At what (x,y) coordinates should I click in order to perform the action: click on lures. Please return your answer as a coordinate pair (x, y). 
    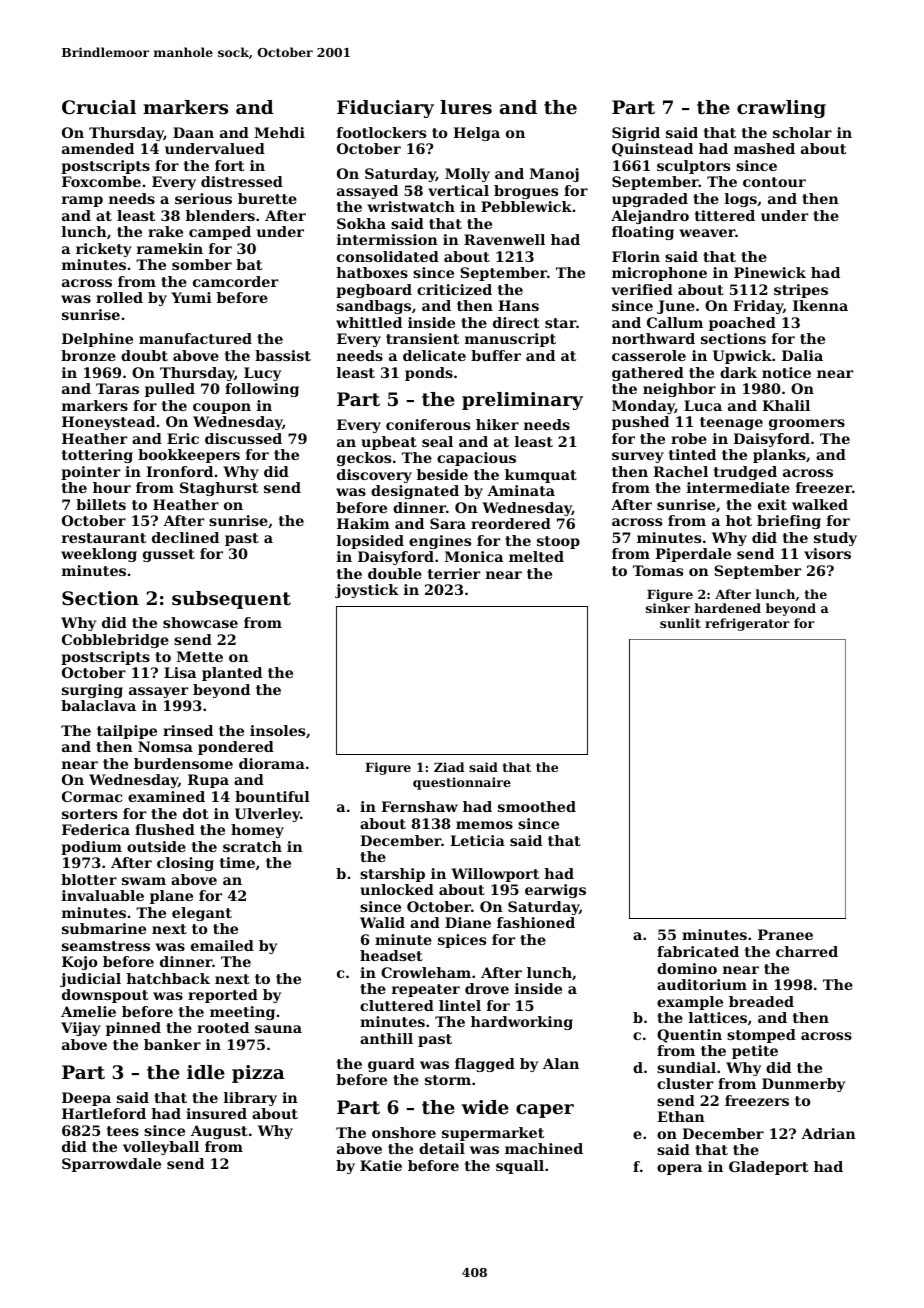
    Looking at the image, I should click on (466, 107).
